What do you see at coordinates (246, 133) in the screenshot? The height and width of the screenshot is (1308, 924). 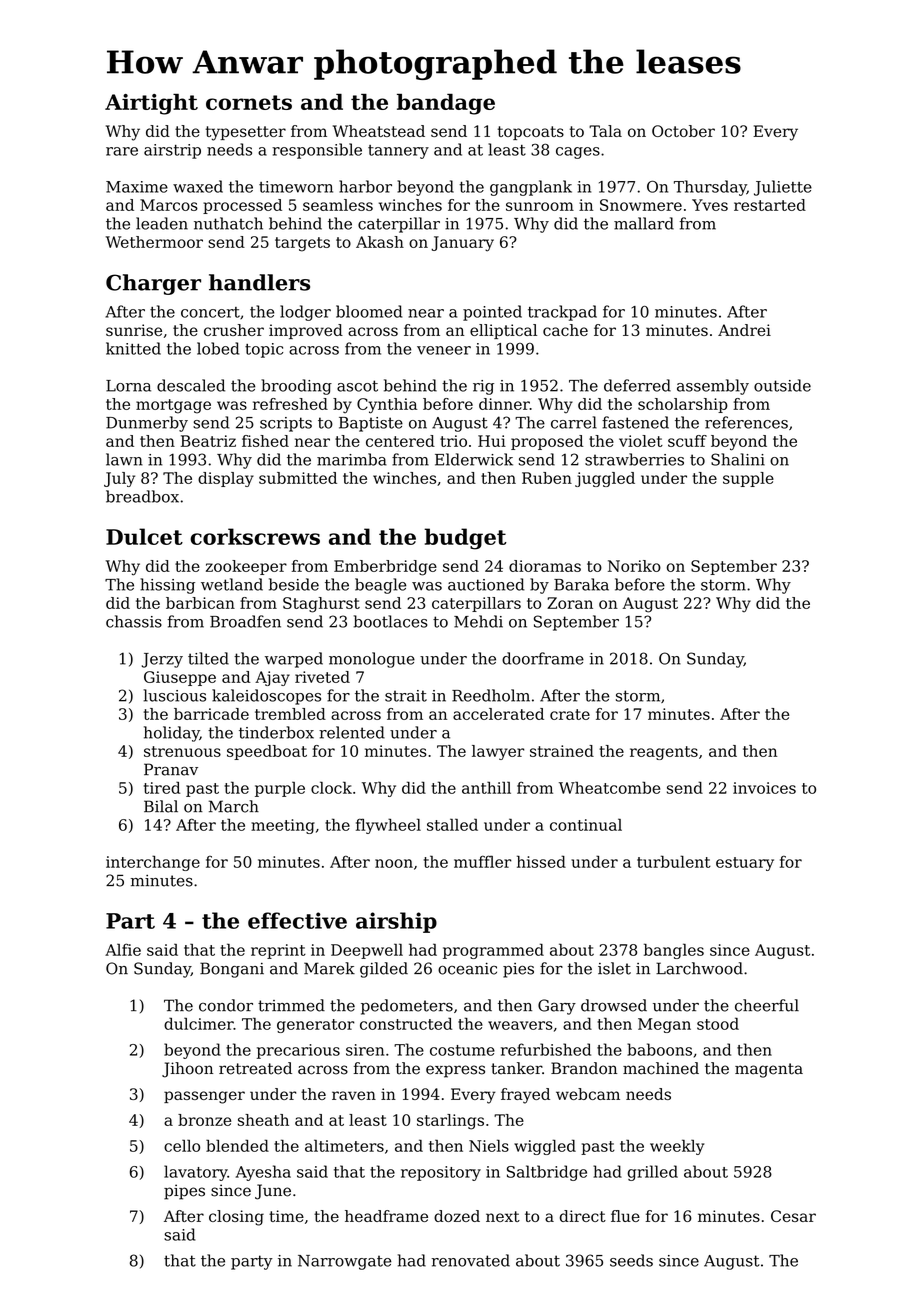 I see `typesetter` at bounding box center [246, 133].
